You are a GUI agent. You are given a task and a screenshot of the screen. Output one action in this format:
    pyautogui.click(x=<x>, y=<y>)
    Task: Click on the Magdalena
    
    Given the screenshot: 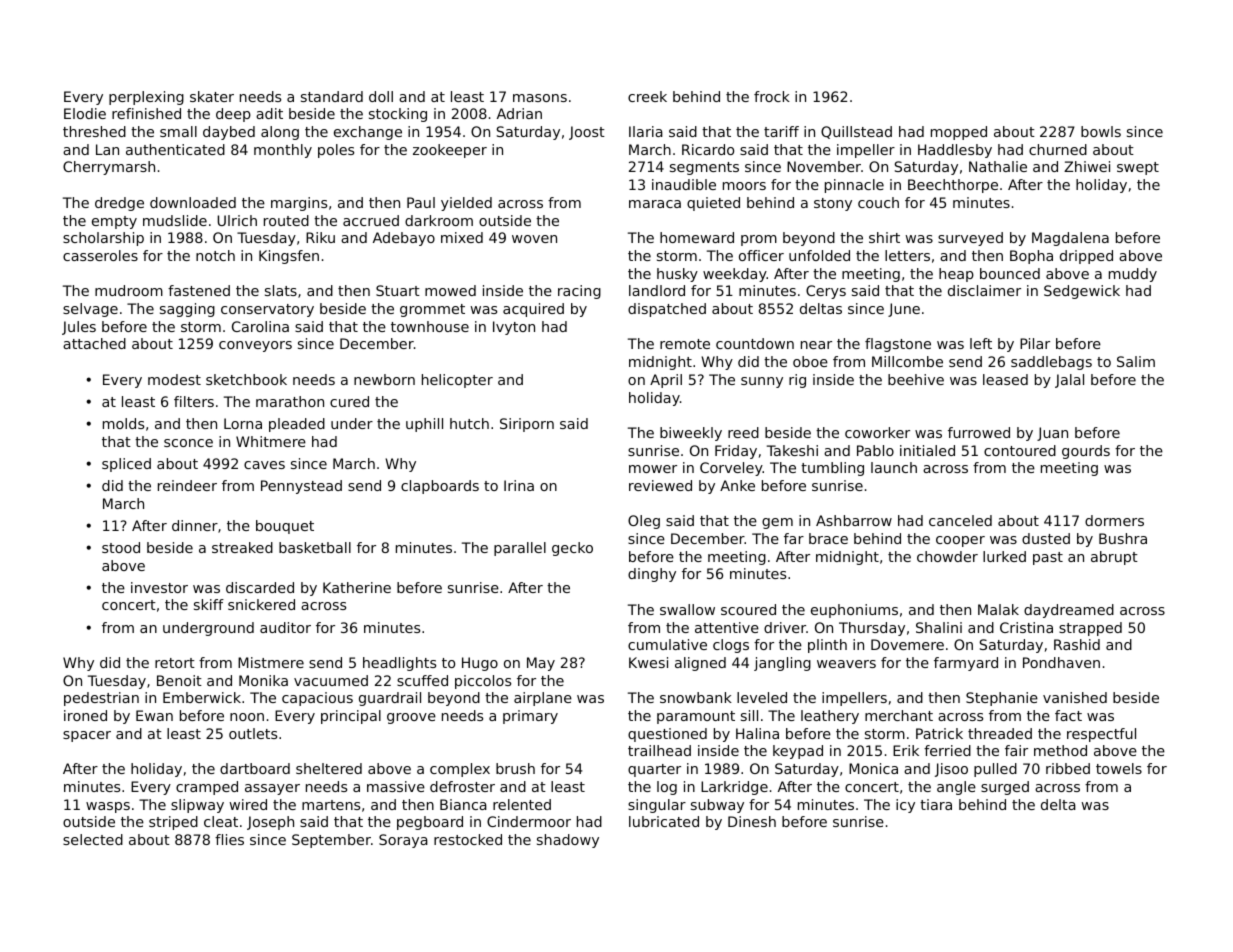 What is the action you would take?
    pyautogui.click(x=1070, y=239)
